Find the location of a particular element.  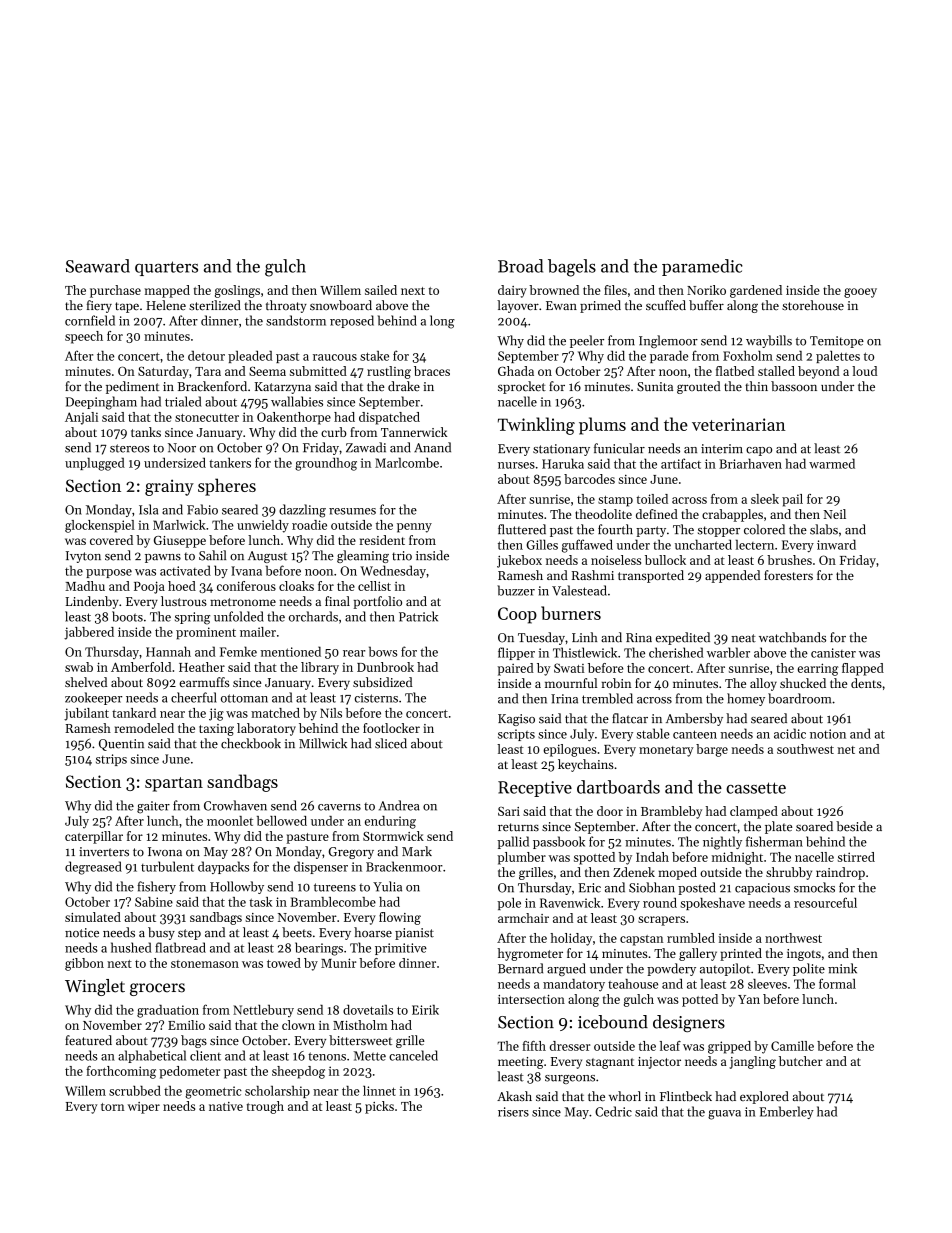

warbler is located at coordinates (728, 652).
